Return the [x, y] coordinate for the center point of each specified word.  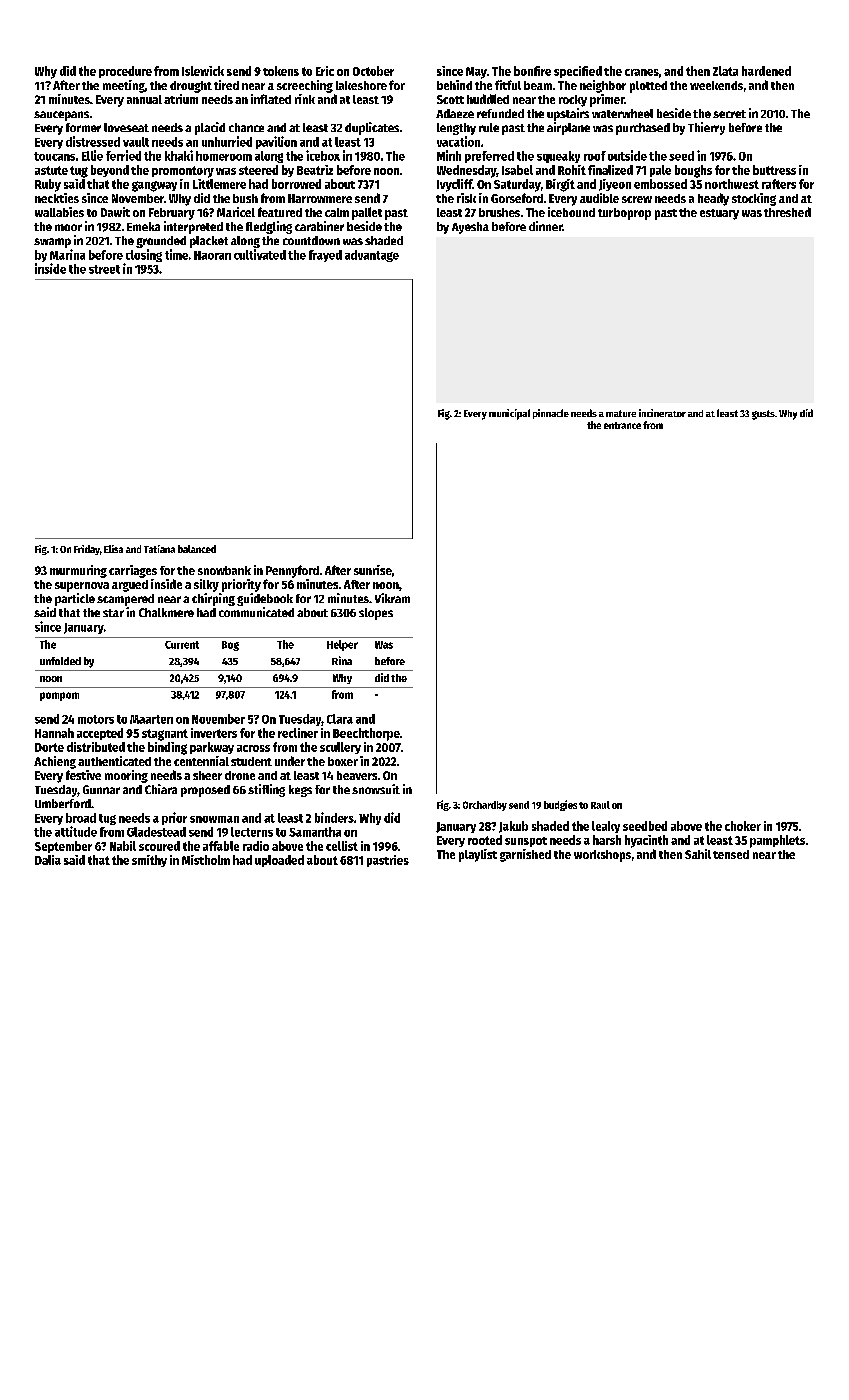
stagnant [165, 735]
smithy [149, 861]
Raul [600, 805]
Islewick [203, 71]
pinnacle [551, 414]
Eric [325, 71]
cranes [642, 72]
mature [621, 413]
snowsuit [376, 789]
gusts [763, 415]
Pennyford [292, 571]
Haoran [212, 255]
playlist [478, 855]
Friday [87, 550]
